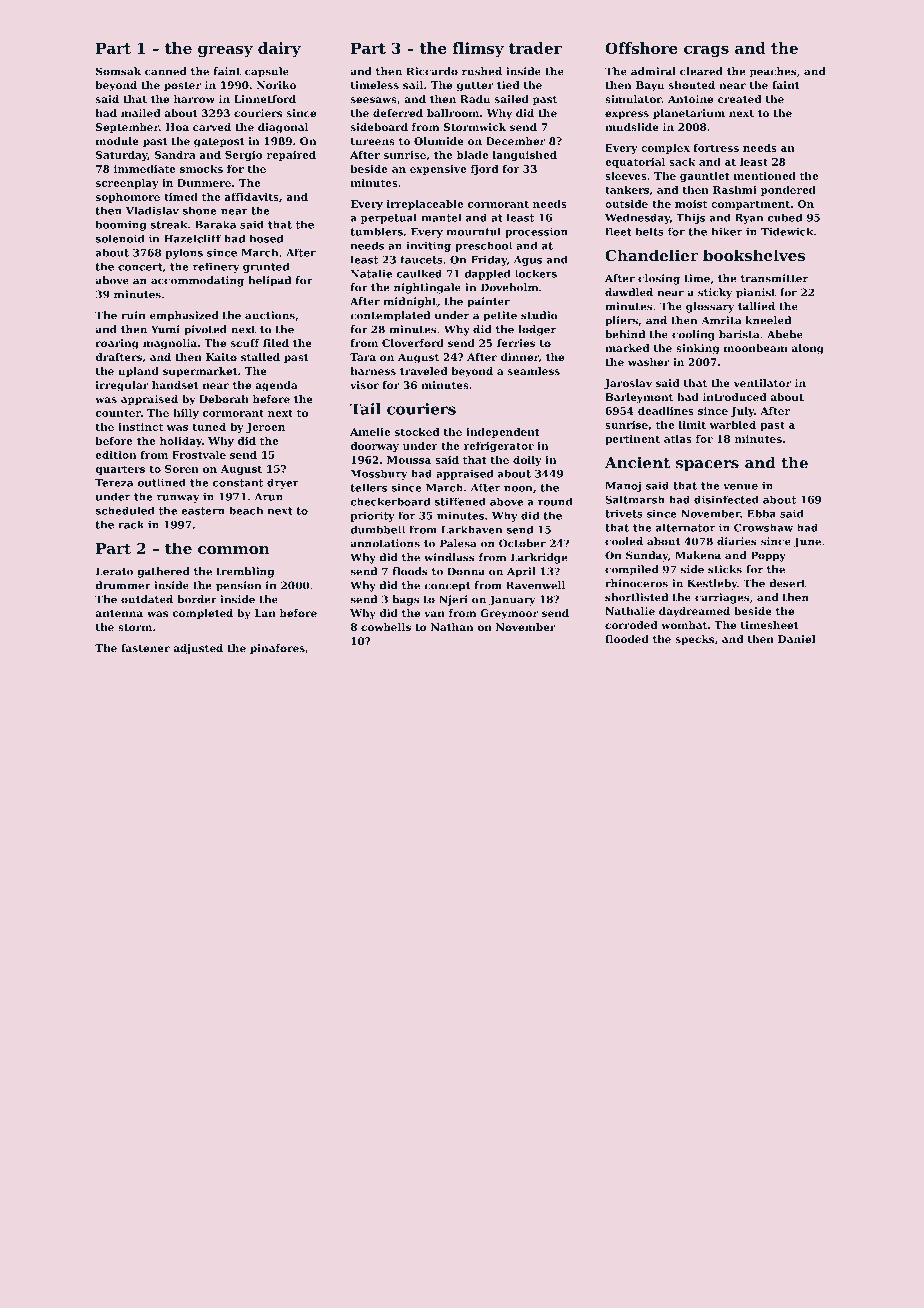  I want to click on Daniel, so click(797, 639).
